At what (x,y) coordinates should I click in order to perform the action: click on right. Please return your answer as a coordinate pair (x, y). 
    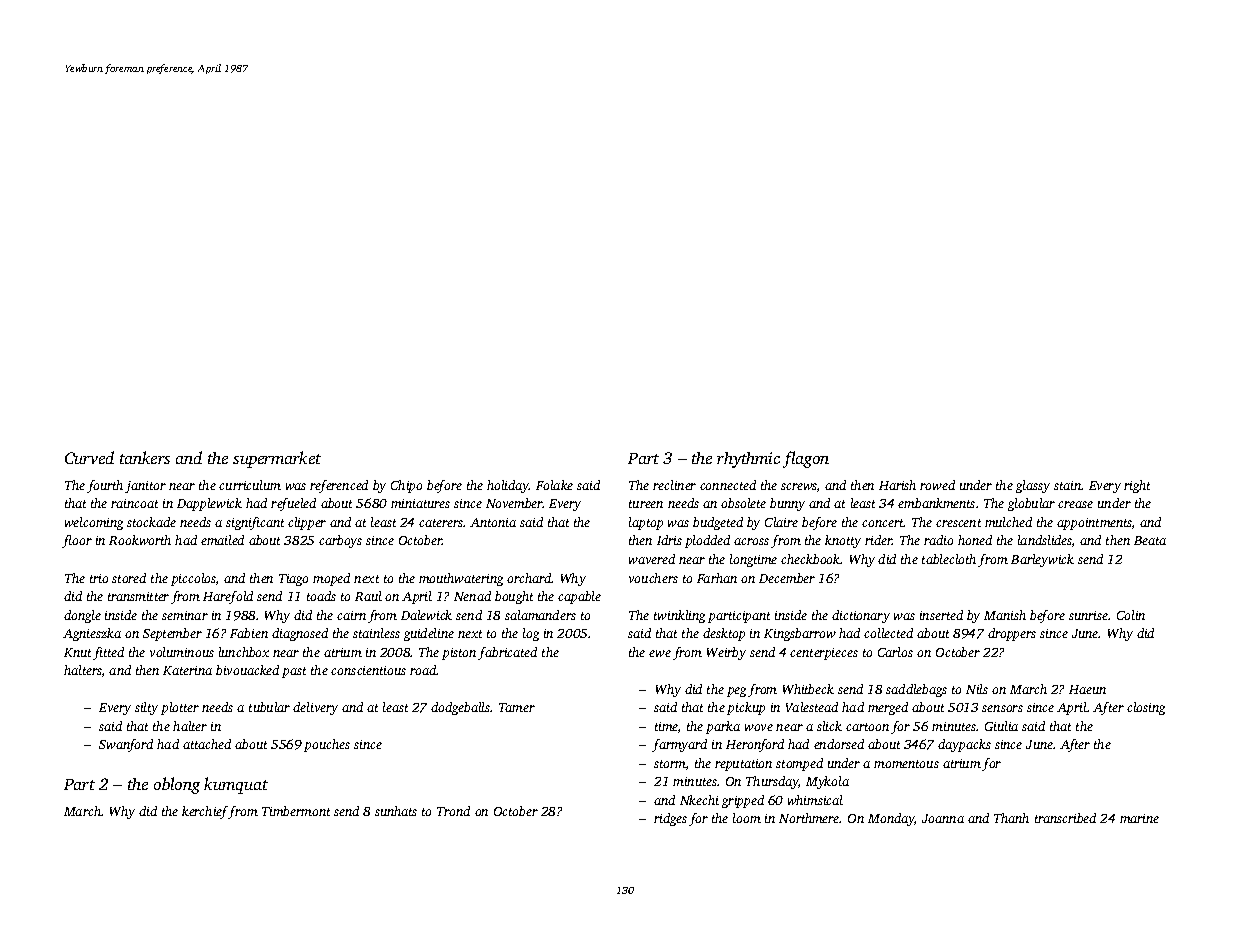
    Looking at the image, I should click on (1137, 486).
